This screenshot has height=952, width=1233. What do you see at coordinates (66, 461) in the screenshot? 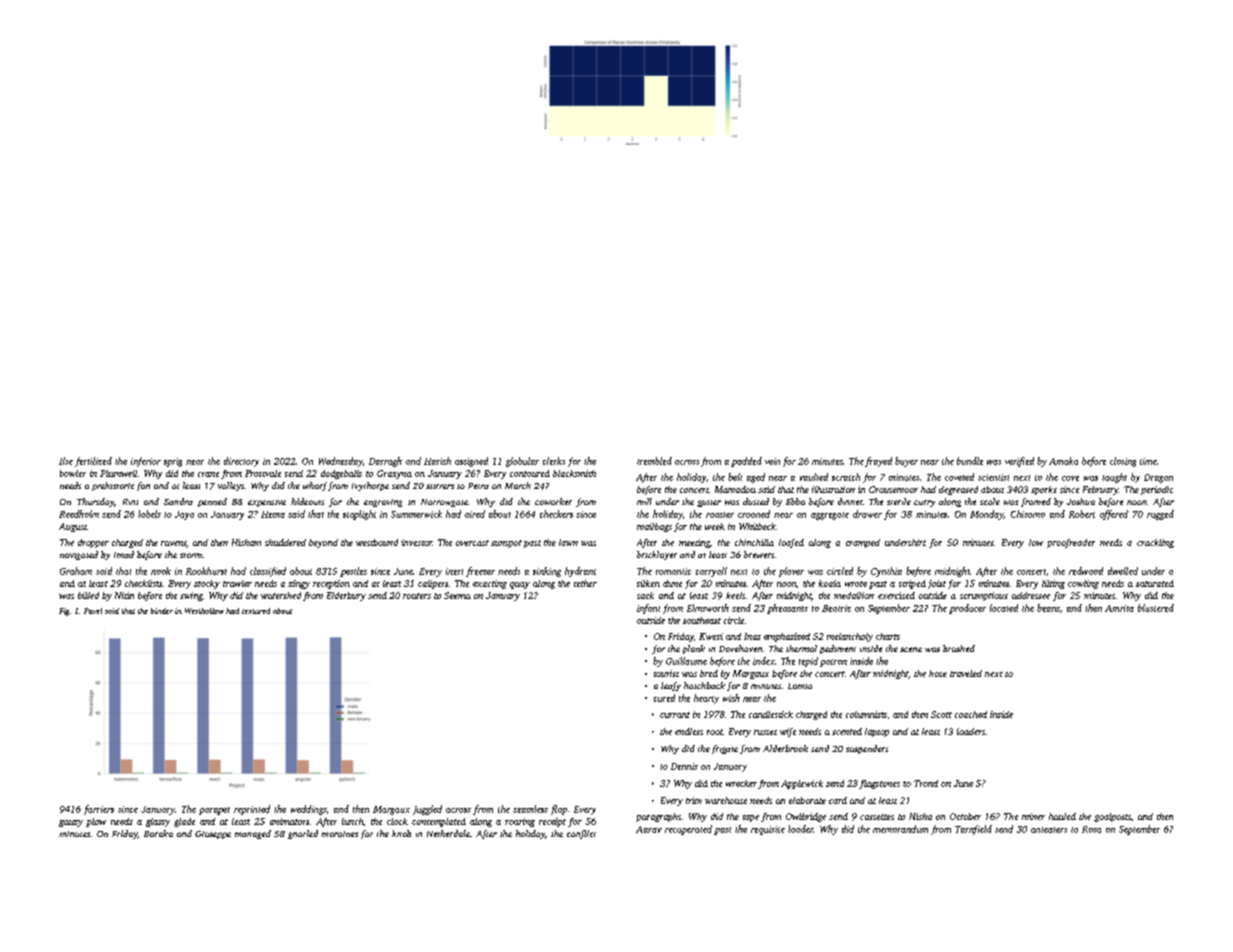
I see `Ilse` at bounding box center [66, 461].
